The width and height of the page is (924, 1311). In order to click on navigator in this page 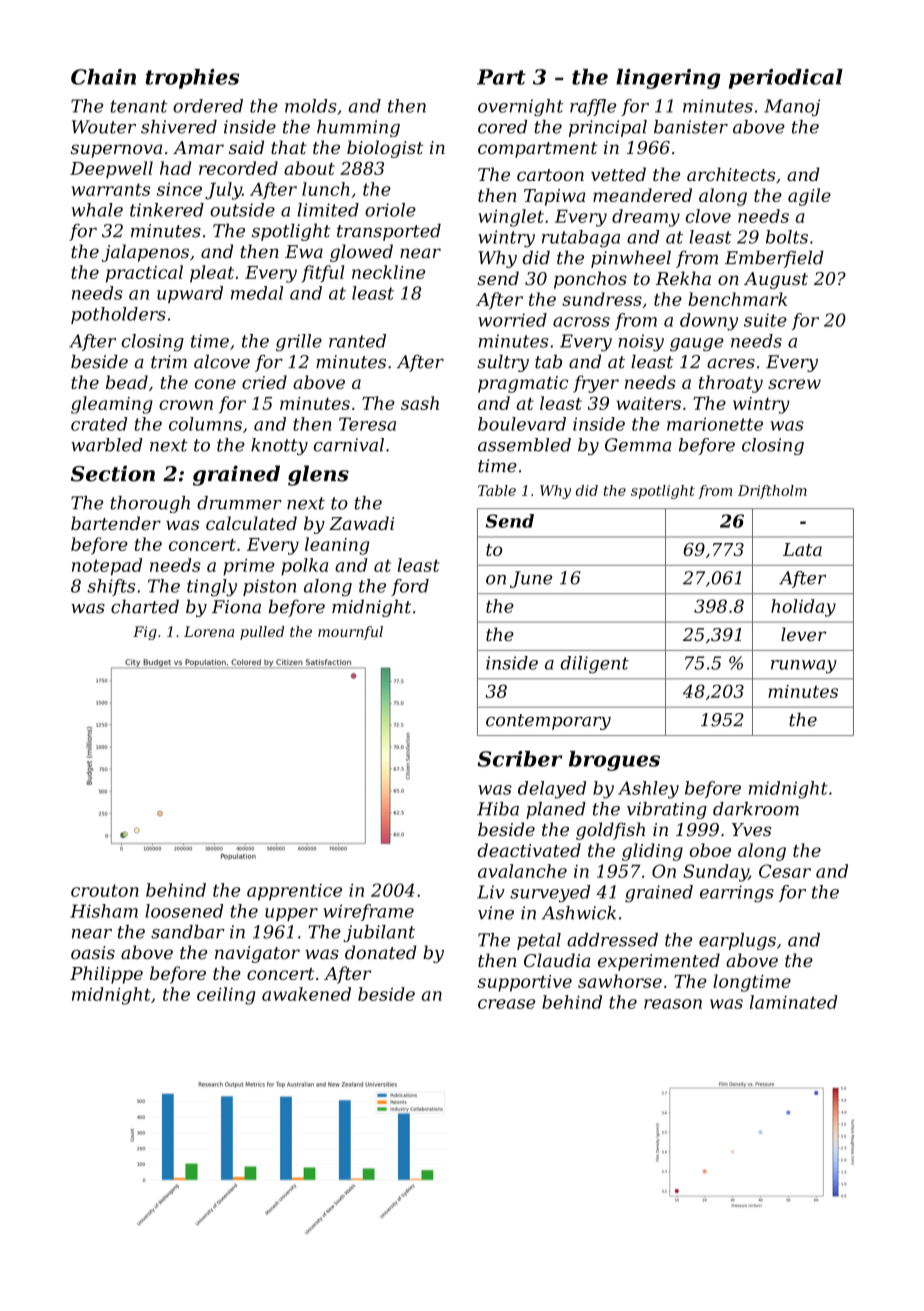, I will do `click(257, 954)`.
